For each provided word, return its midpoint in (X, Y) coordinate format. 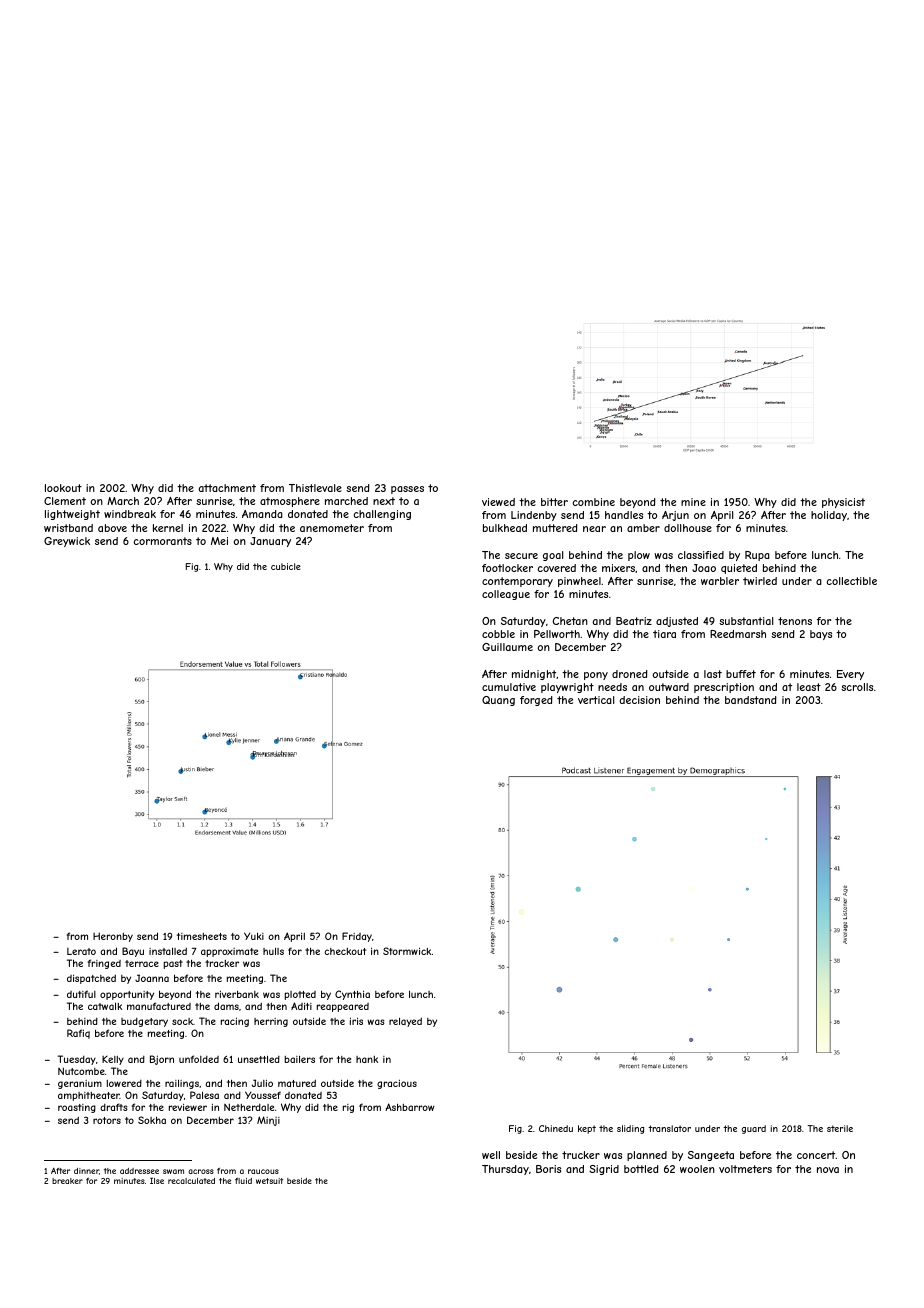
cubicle (286, 566)
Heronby (113, 937)
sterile (840, 1128)
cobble (498, 634)
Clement (65, 501)
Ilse (157, 1180)
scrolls (857, 687)
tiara (664, 634)
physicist (843, 503)
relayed (405, 1022)
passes (407, 490)
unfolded (199, 1059)
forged (536, 701)
